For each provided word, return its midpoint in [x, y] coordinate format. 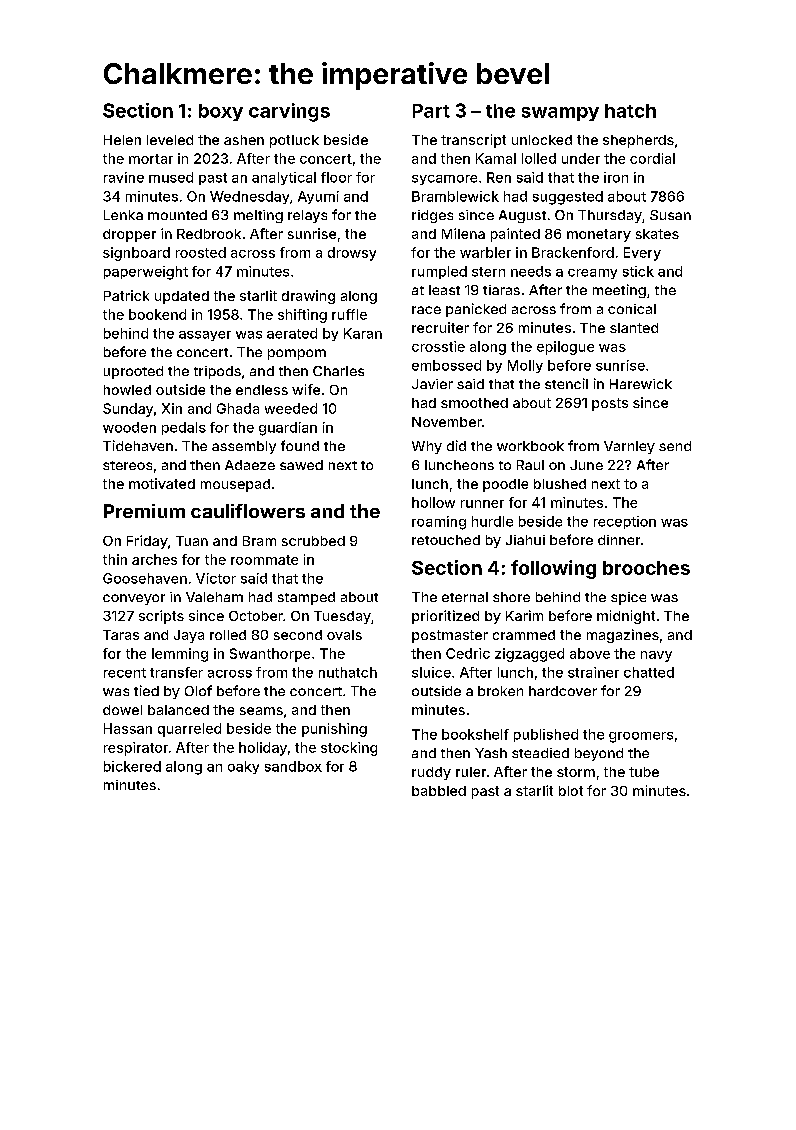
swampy [560, 114]
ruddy [431, 773]
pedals [184, 428]
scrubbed [313, 541]
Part [431, 111]
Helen [122, 140]
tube [644, 772]
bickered [132, 766]
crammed [524, 635]
